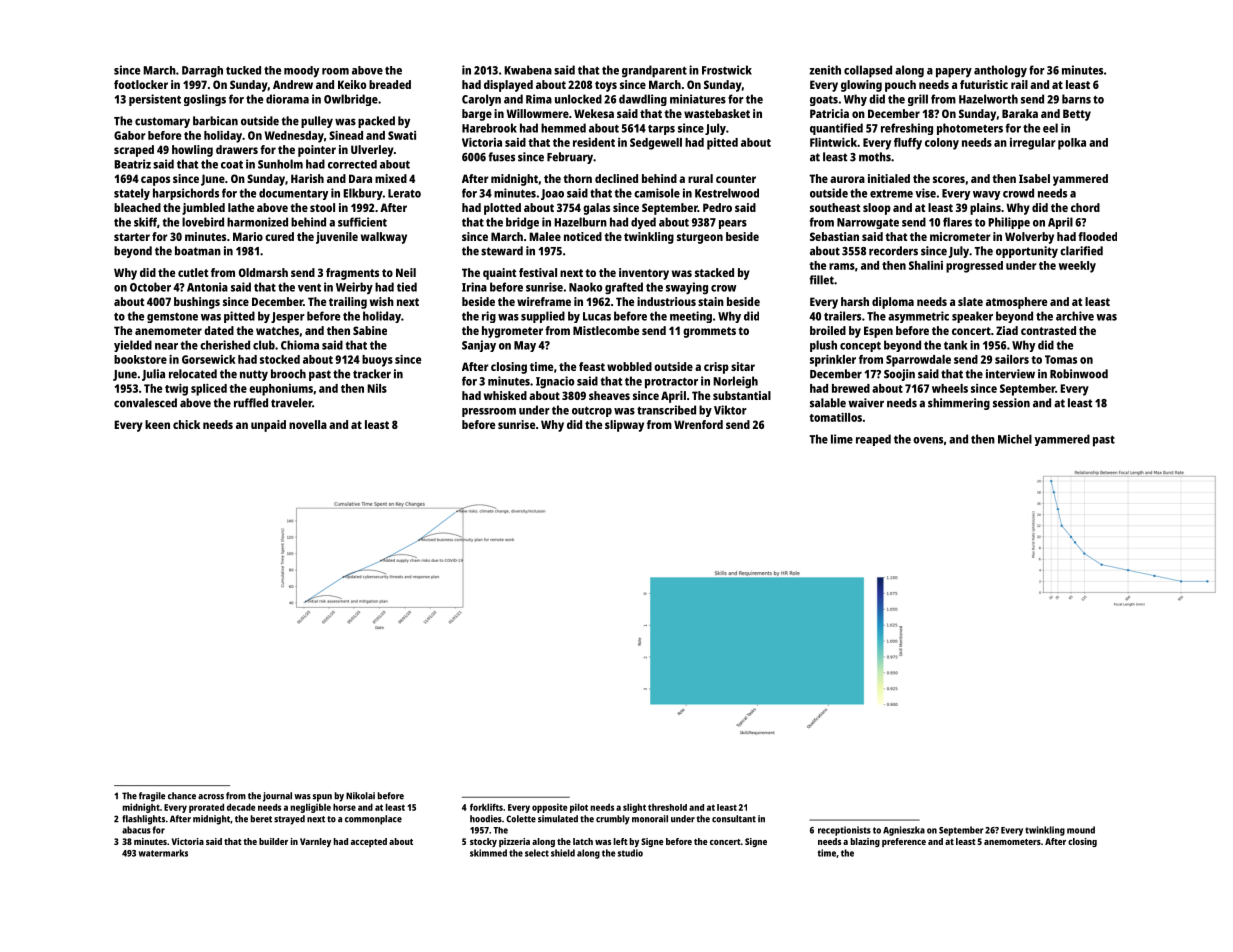 This screenshot has width=1233, height=952. Describe the element at coordinates (202, 72) in the screenshot. I see `Darragh` at that location.
